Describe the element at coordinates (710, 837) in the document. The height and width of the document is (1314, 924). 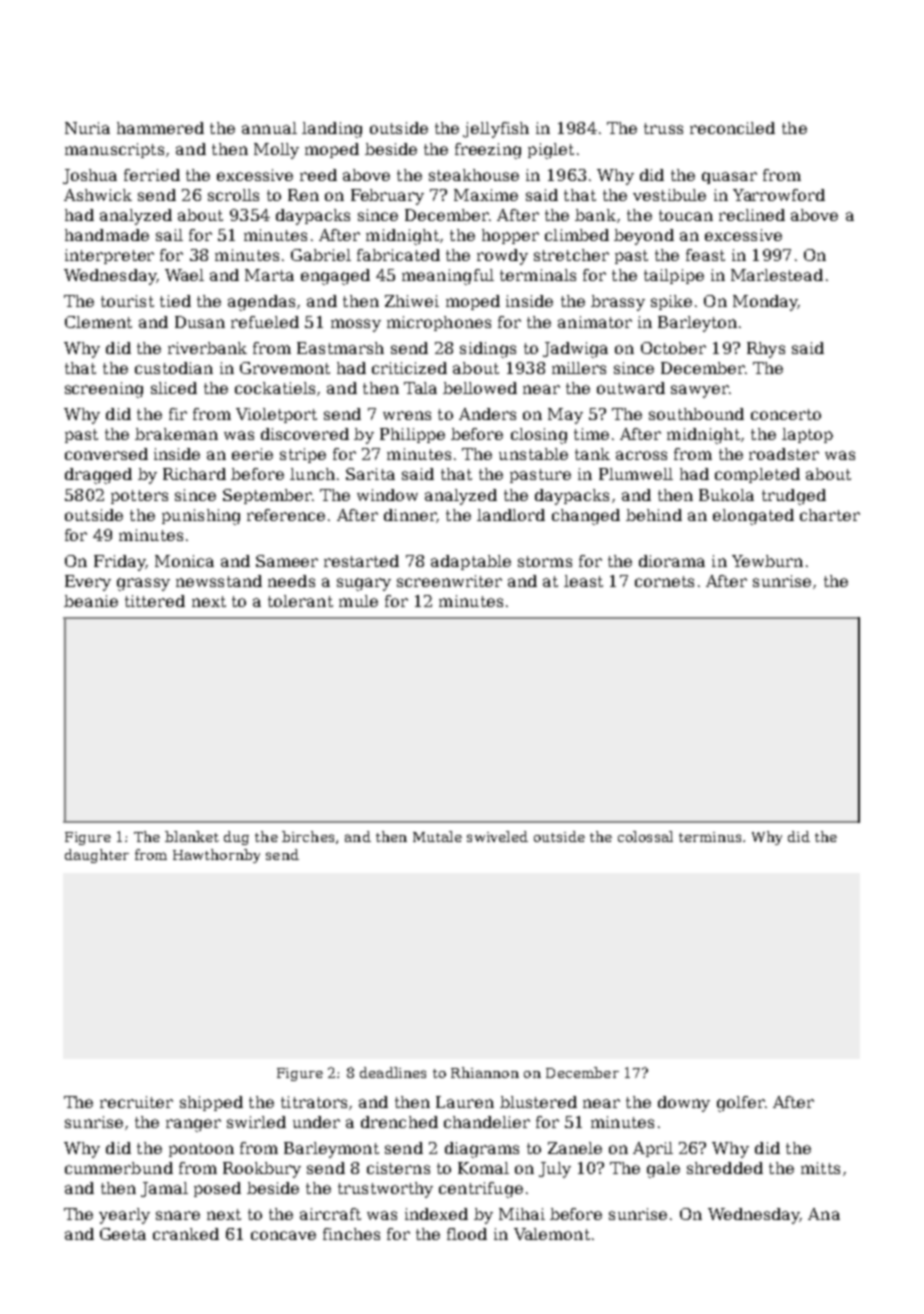
I see `terminus` at that location.
